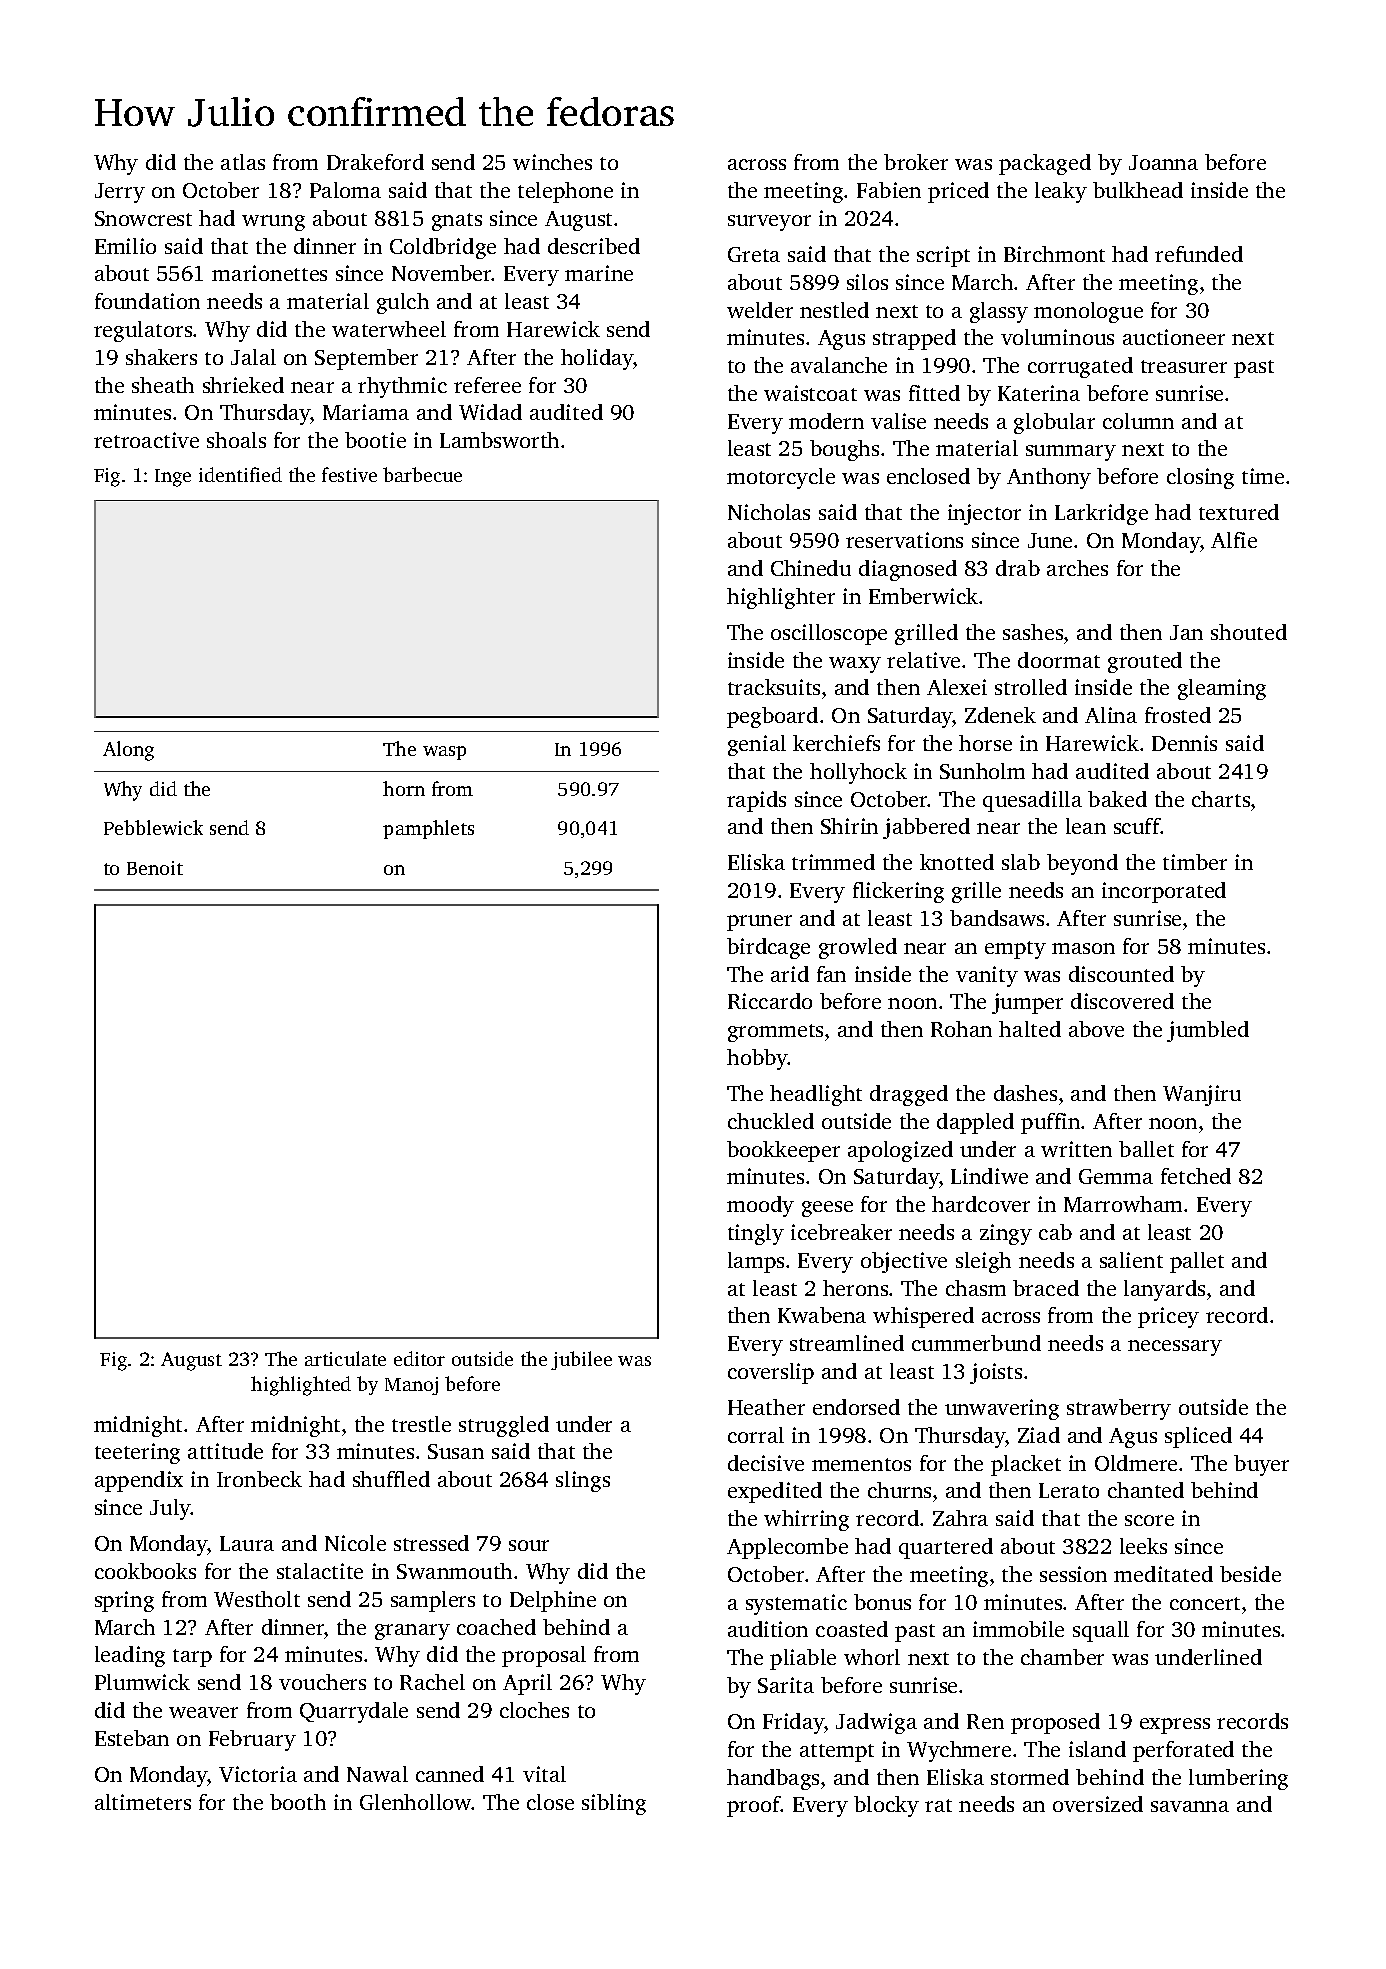  I want to click on retroactive, so click(146, 440).
